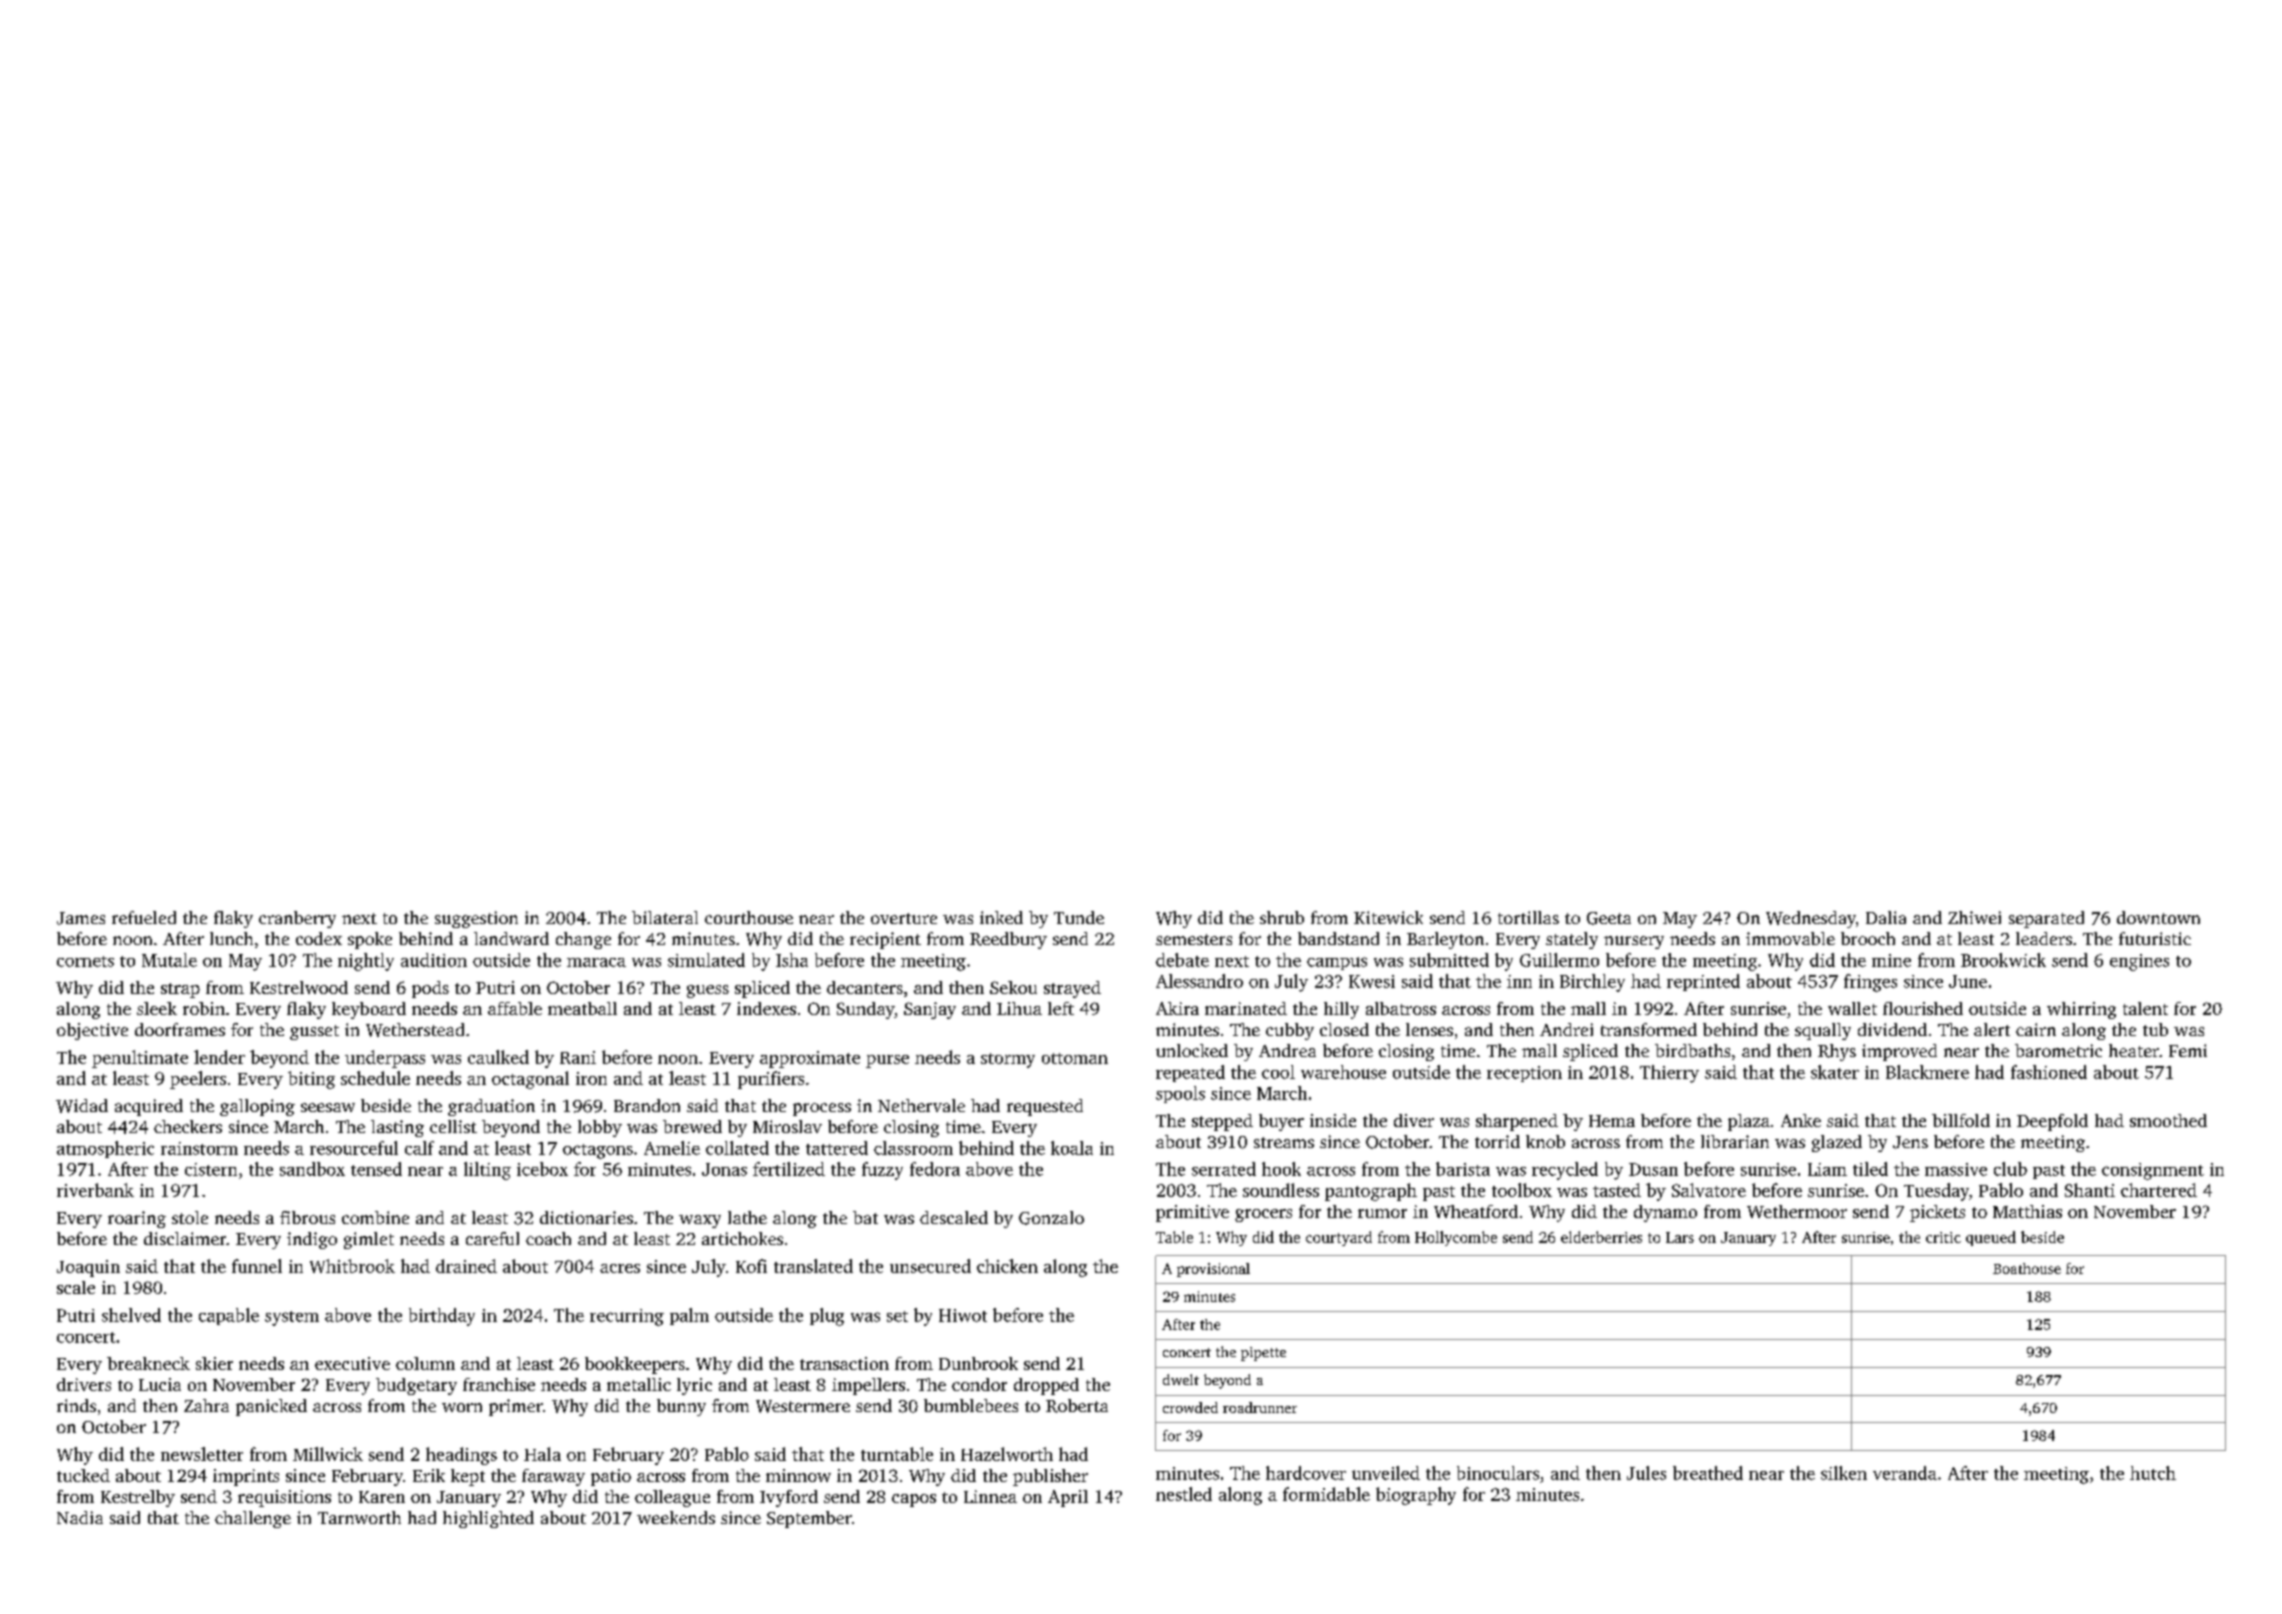 The image size is (2282, 1614). What do you see at coordinates (1338, 938) in the screenshot?
I see `bandstand` at bounding box center [1338, 938].
